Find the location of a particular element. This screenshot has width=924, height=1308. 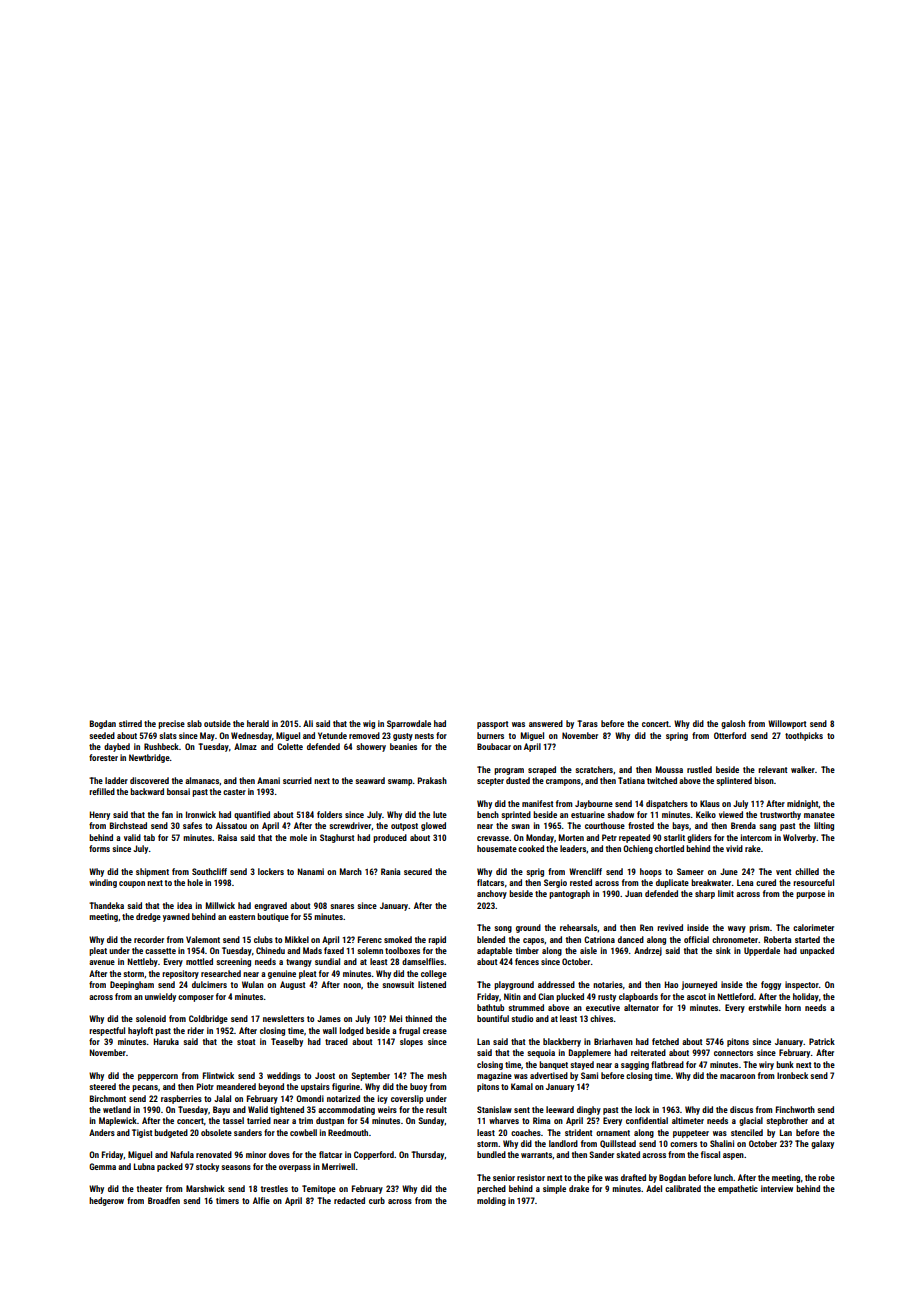

shipment is located at coordinates (152, 872).
